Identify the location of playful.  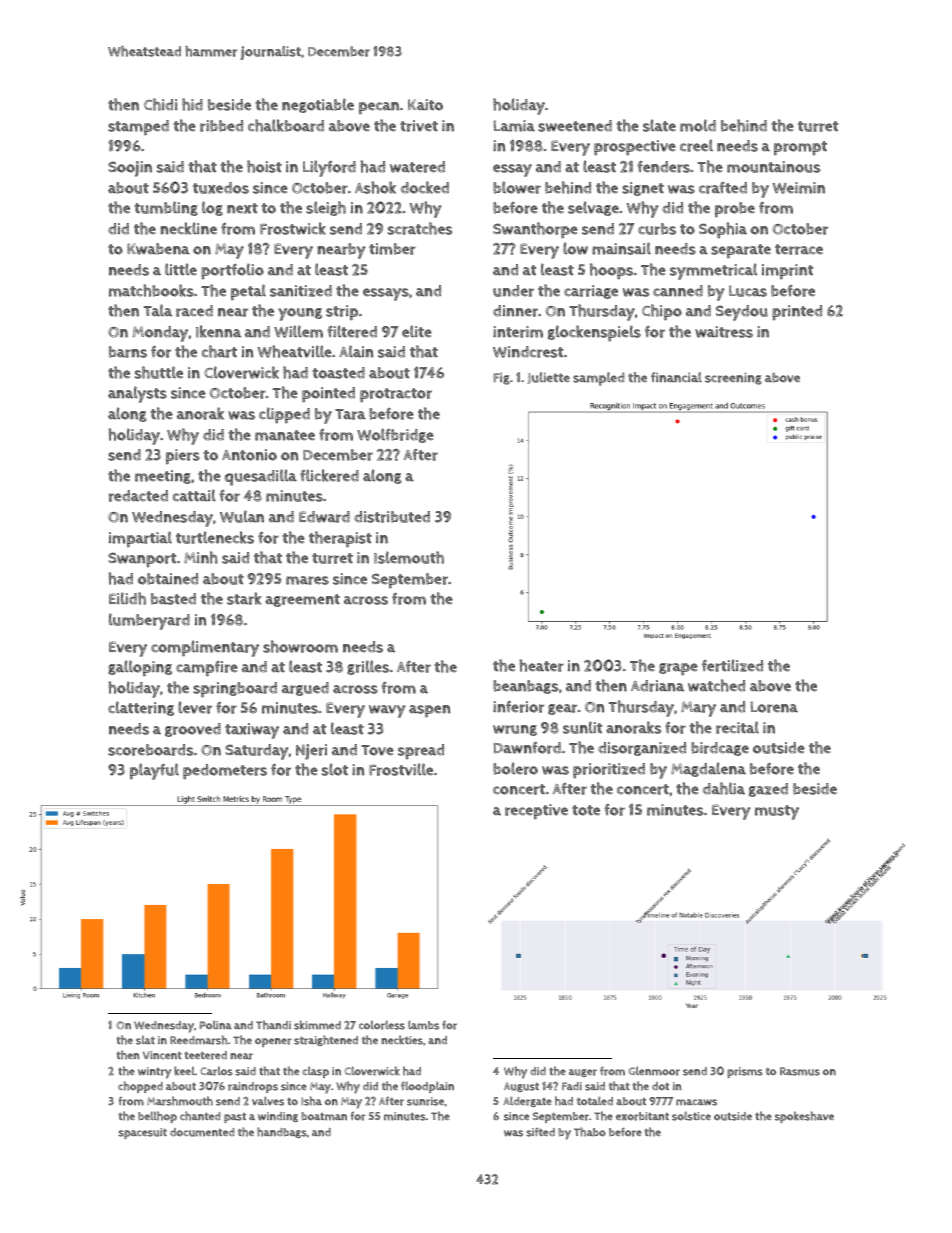
(154, 771).
